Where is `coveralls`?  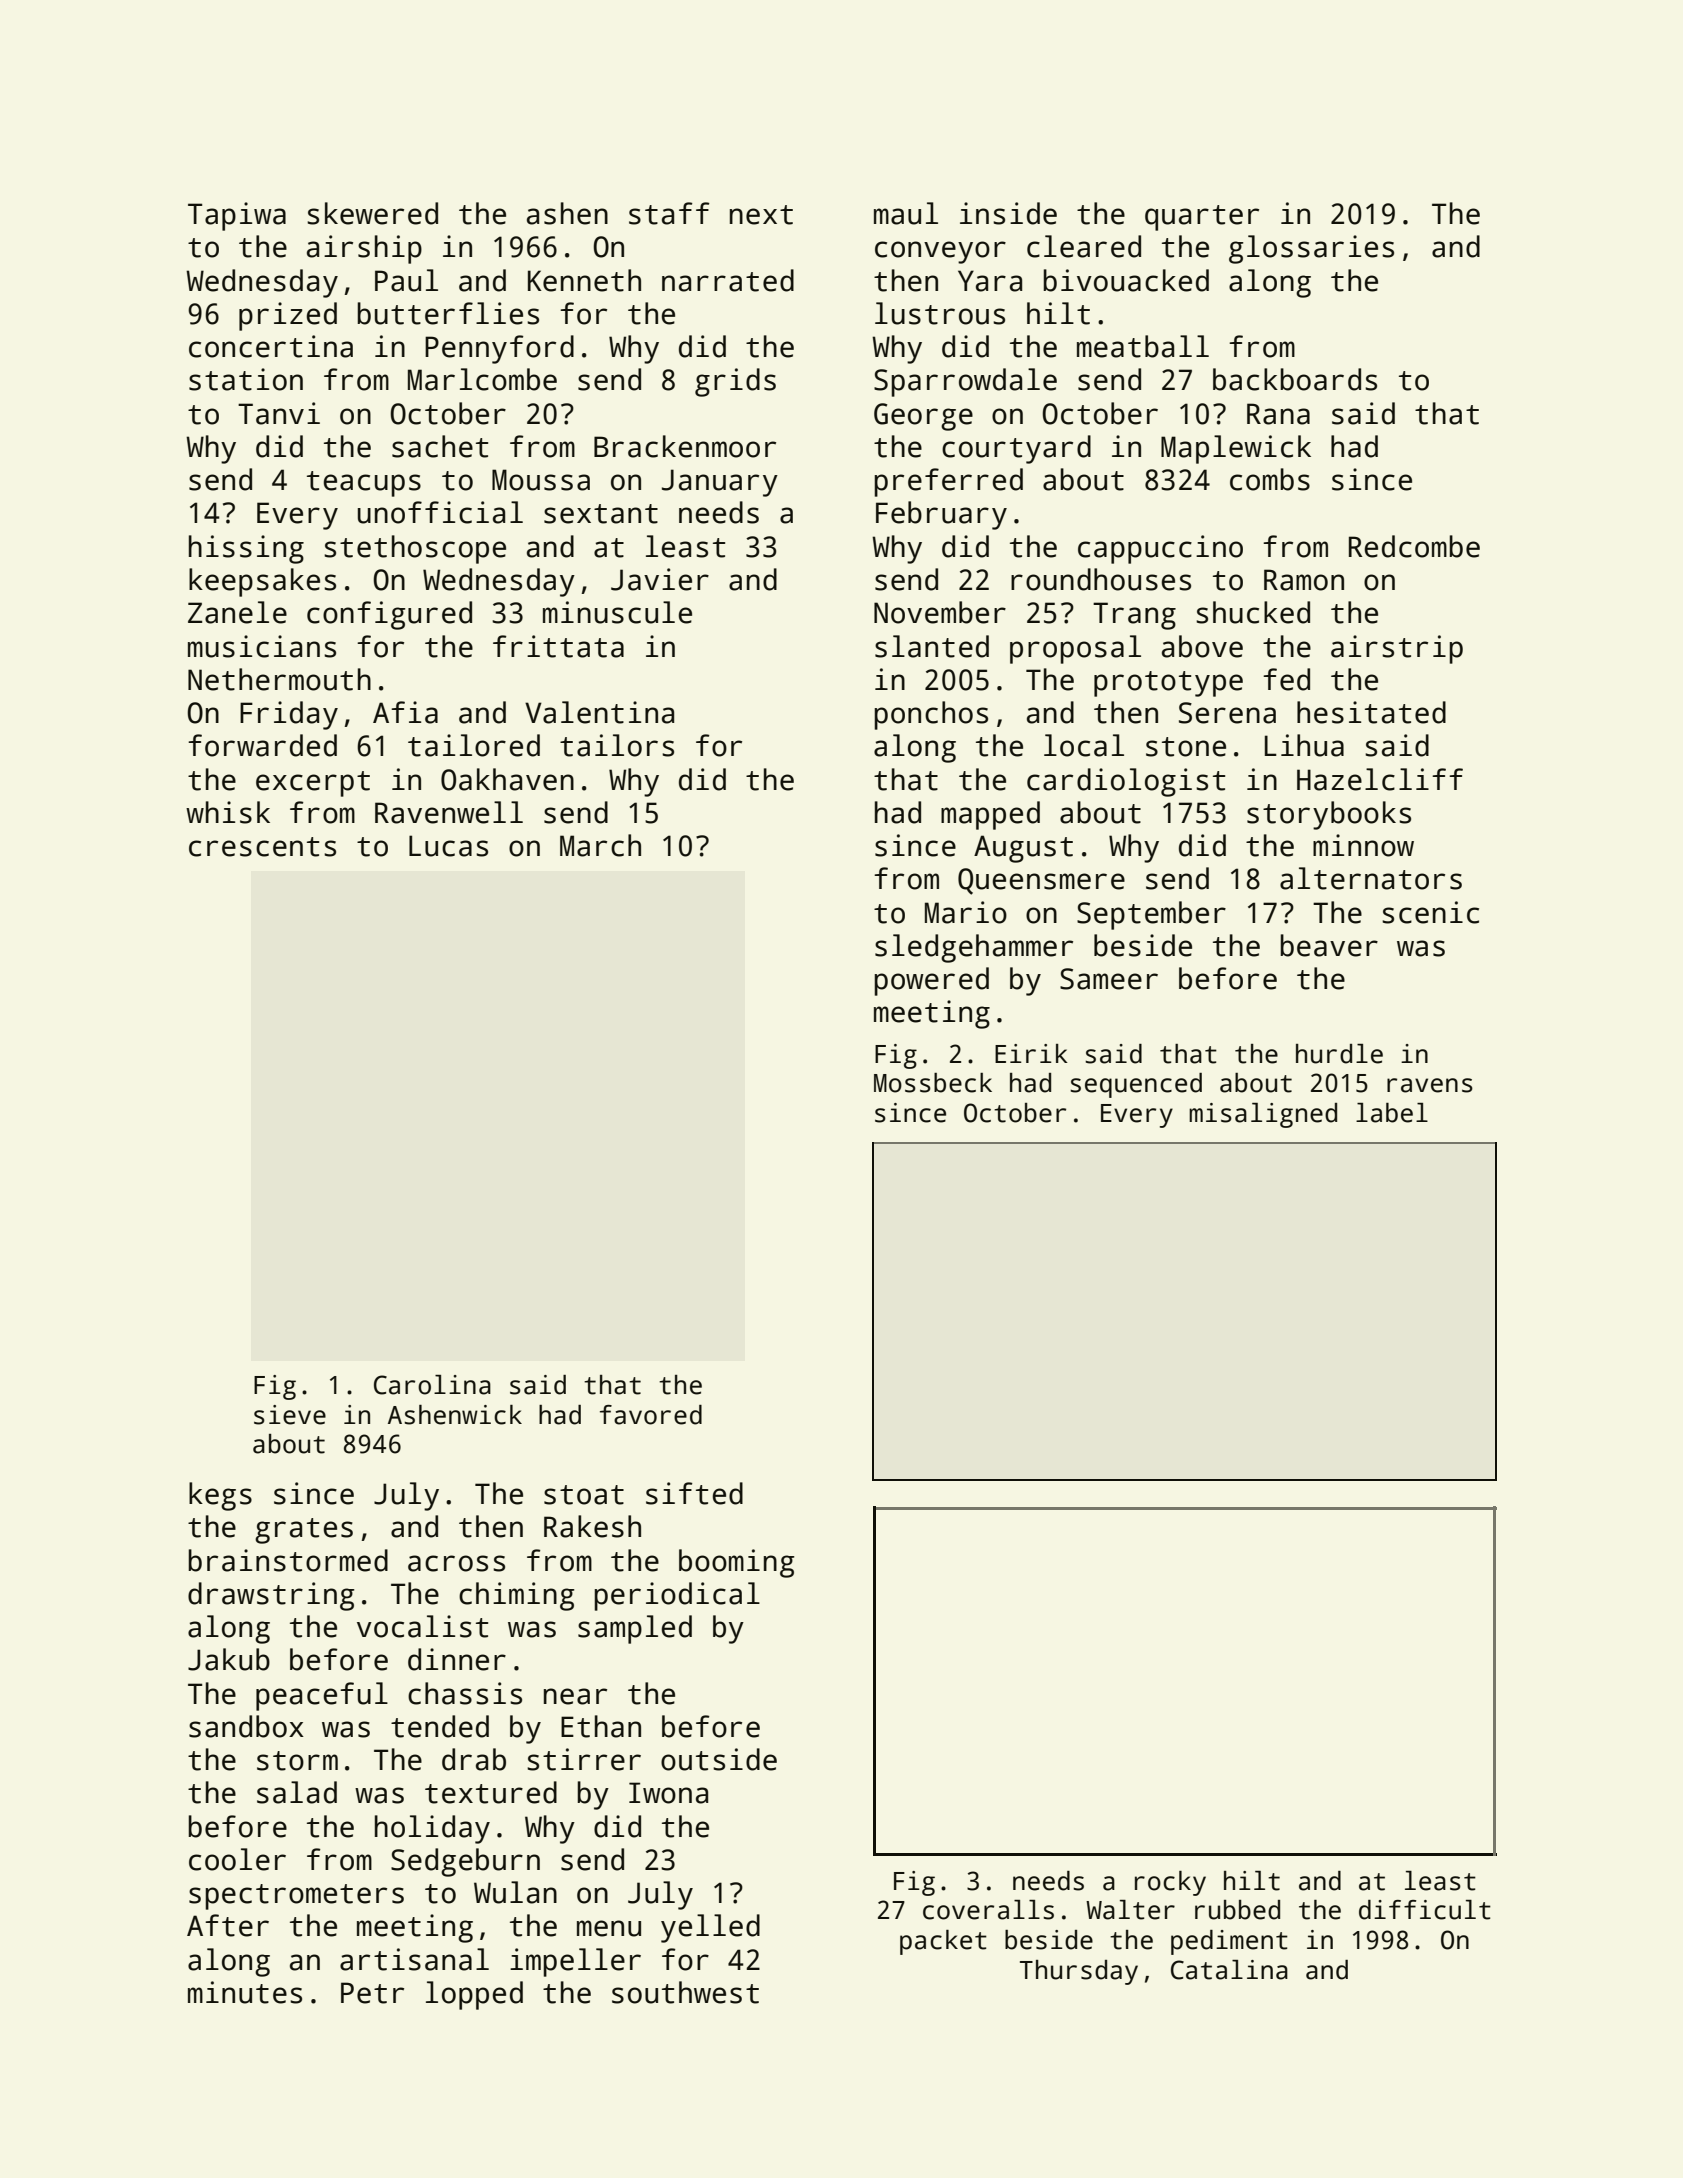 coveralls is located at coordinates (988, 1910).
